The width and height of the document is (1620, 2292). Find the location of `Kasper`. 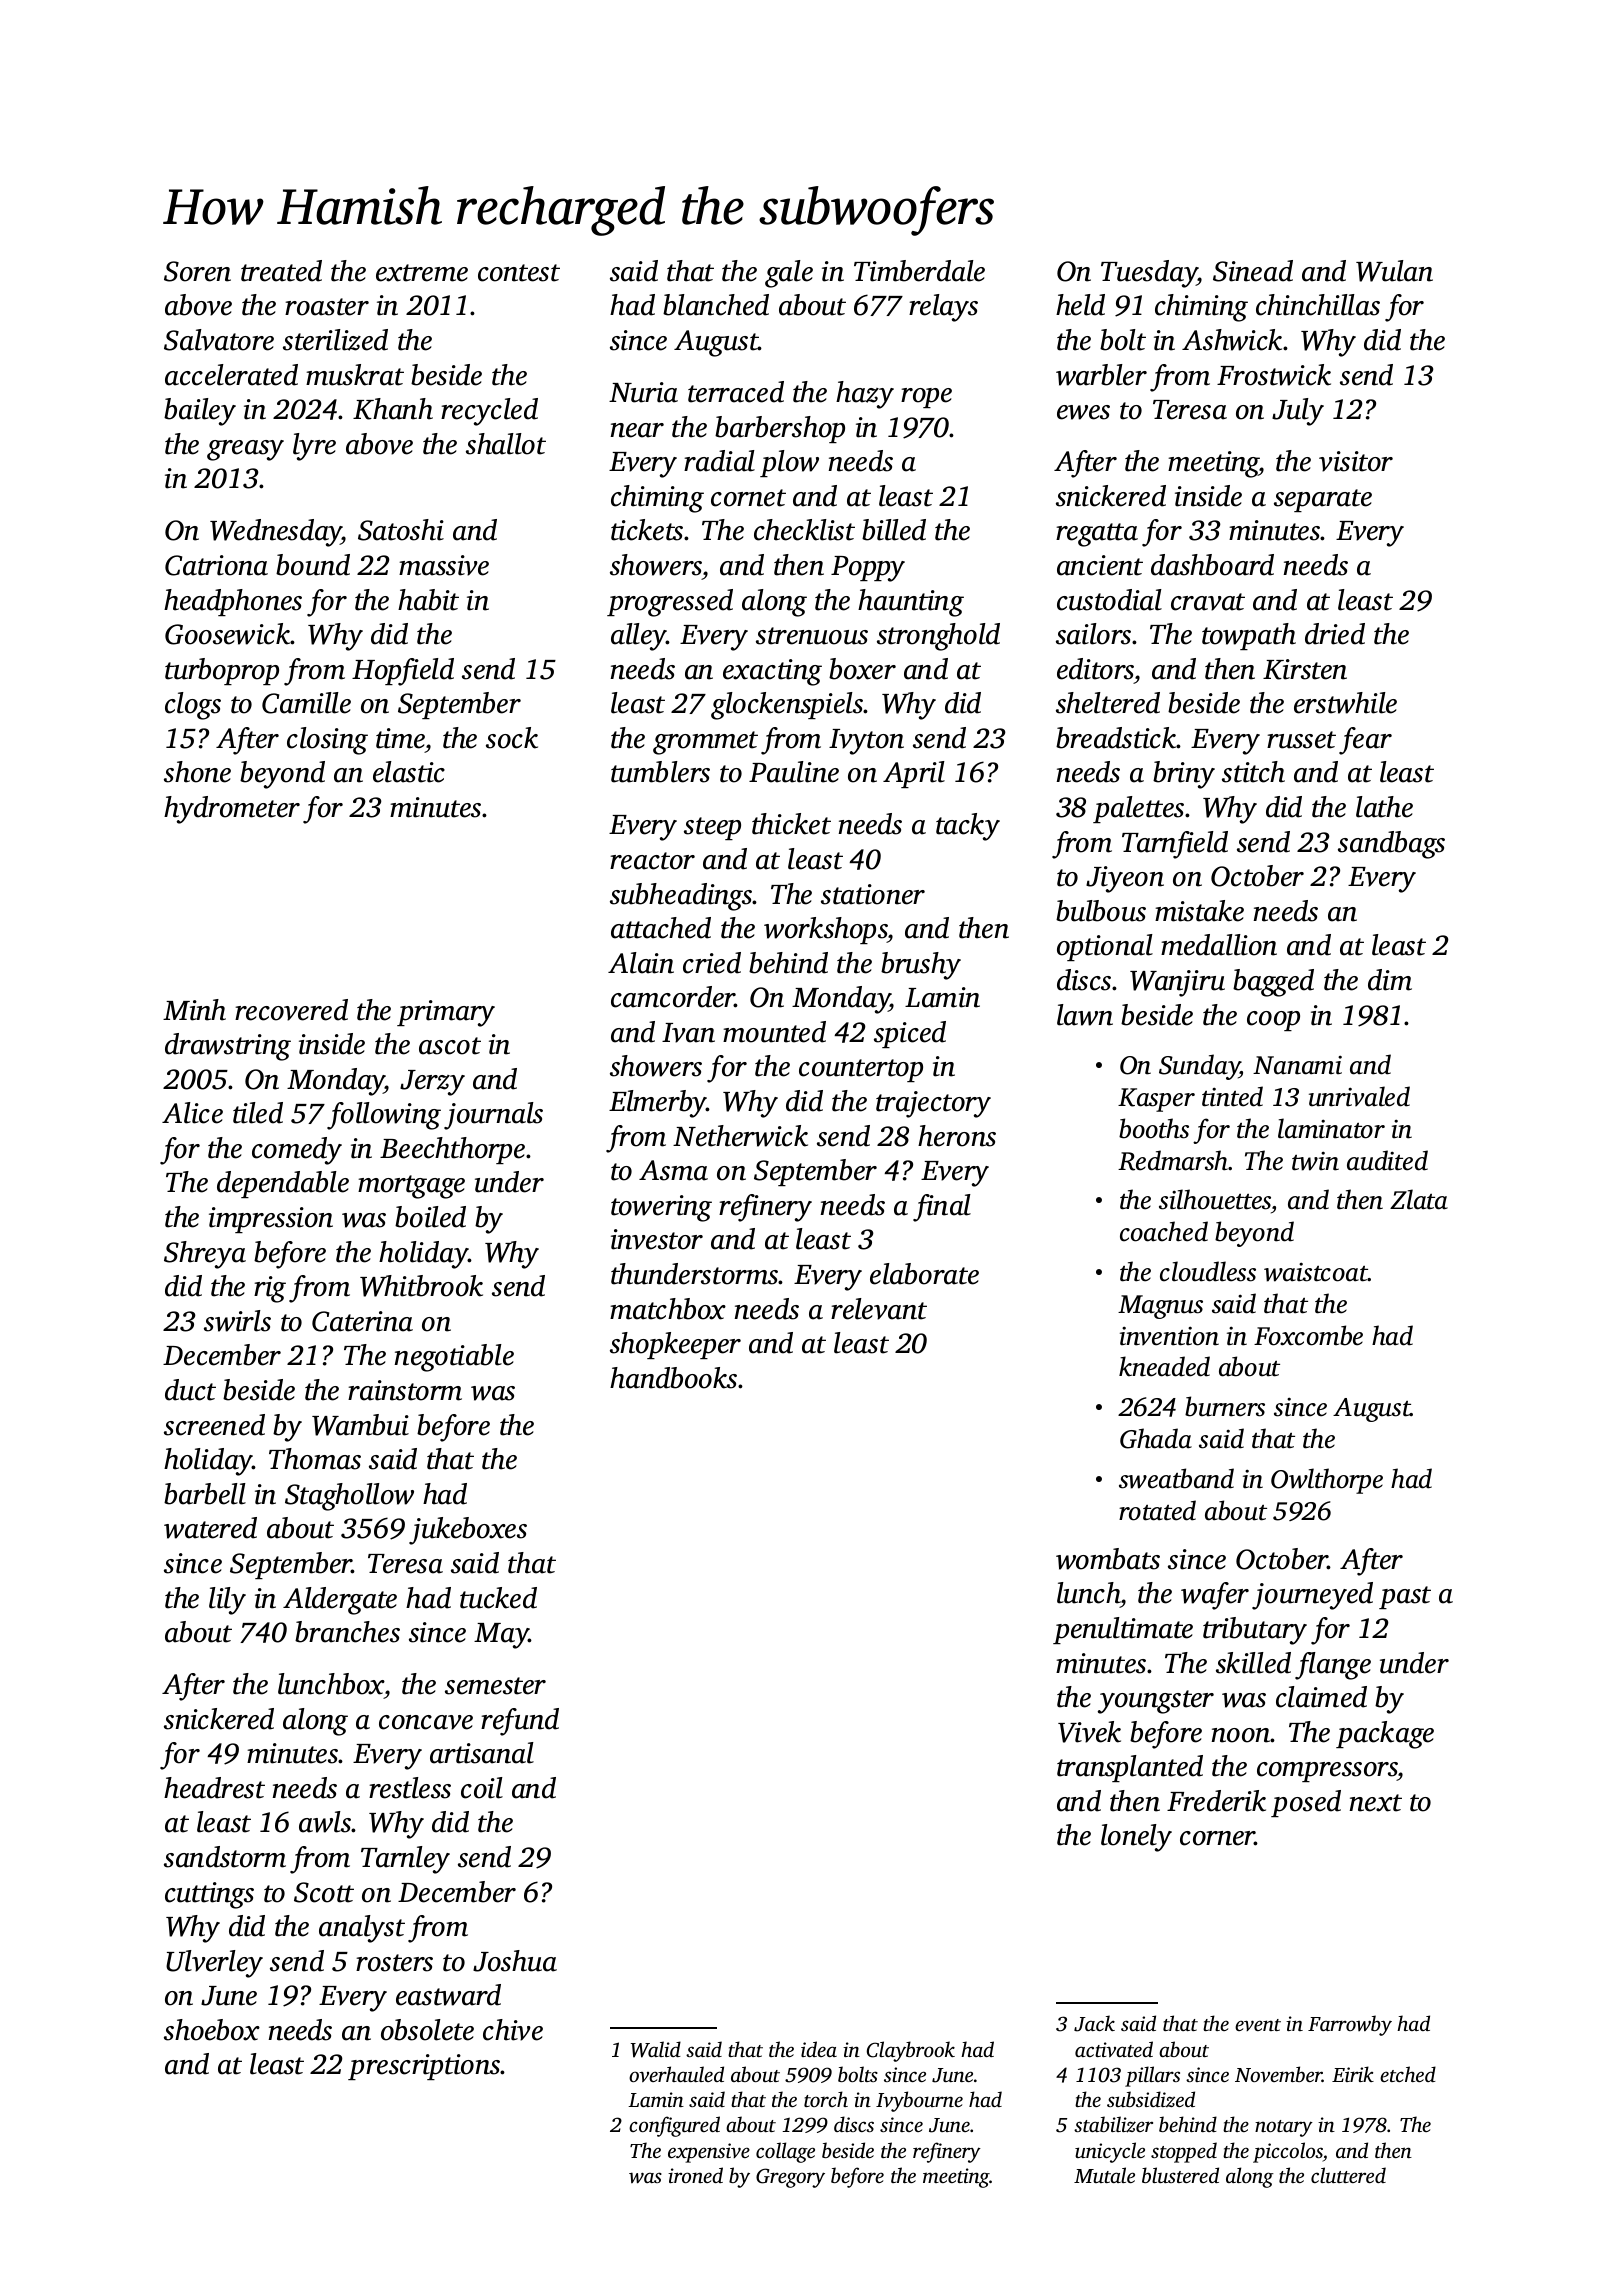

Kasper is located at coordinates (1156, 1100).
